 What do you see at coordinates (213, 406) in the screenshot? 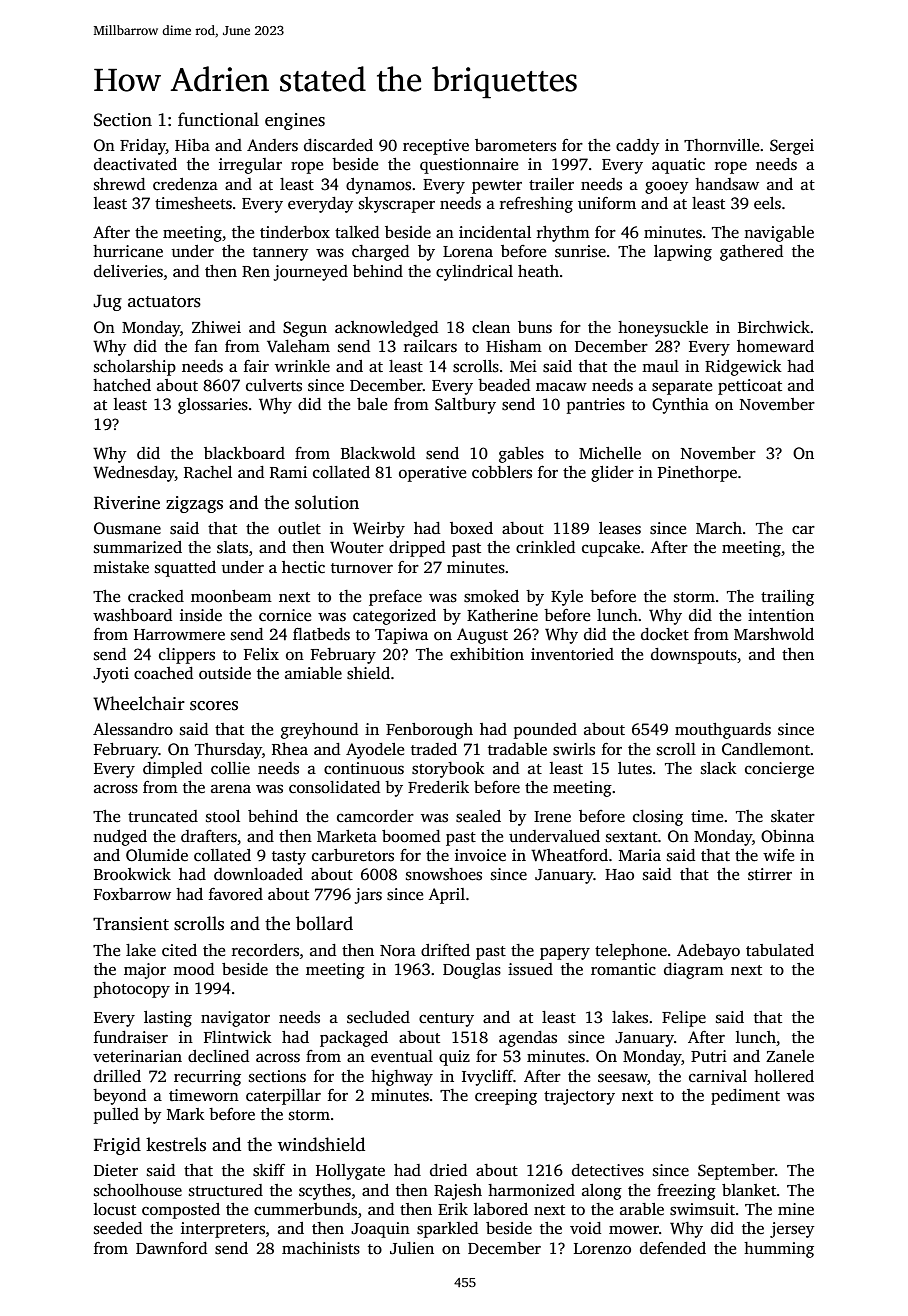
I see `glossaries` at bounding box center [213, 406].
